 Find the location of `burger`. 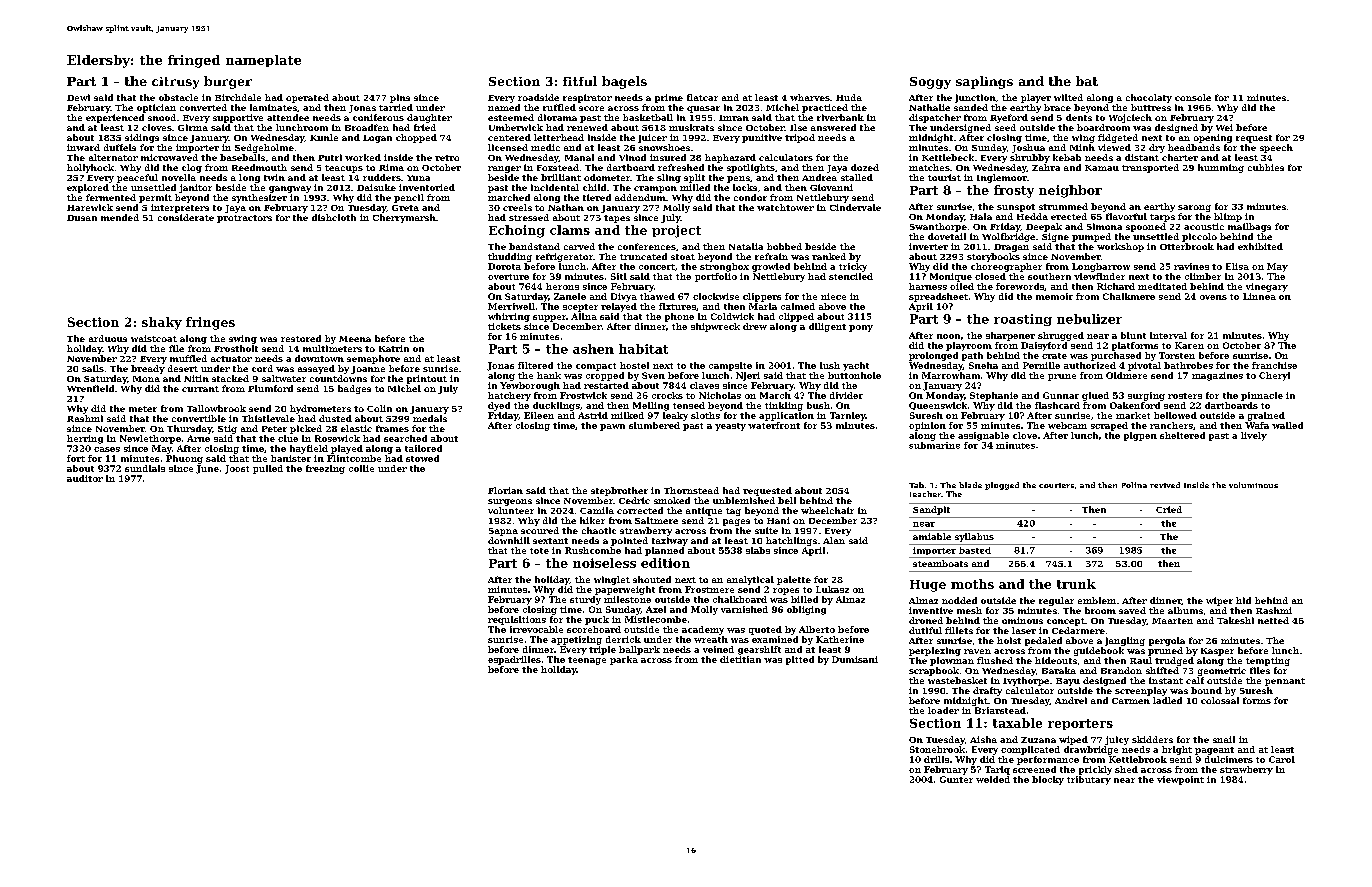

burger is located at coordinates (228, 82).
